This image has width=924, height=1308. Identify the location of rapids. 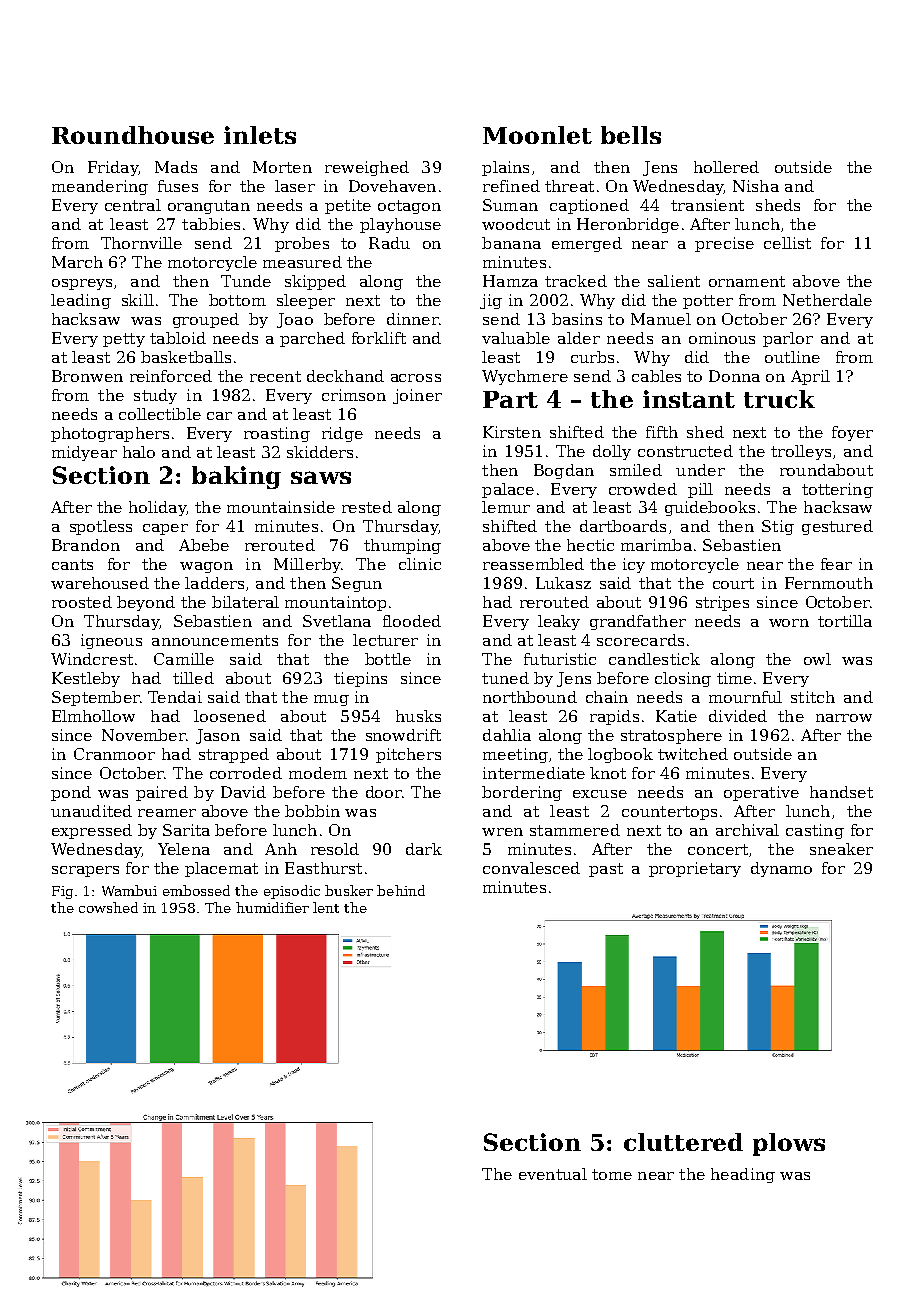
(614, 717).
